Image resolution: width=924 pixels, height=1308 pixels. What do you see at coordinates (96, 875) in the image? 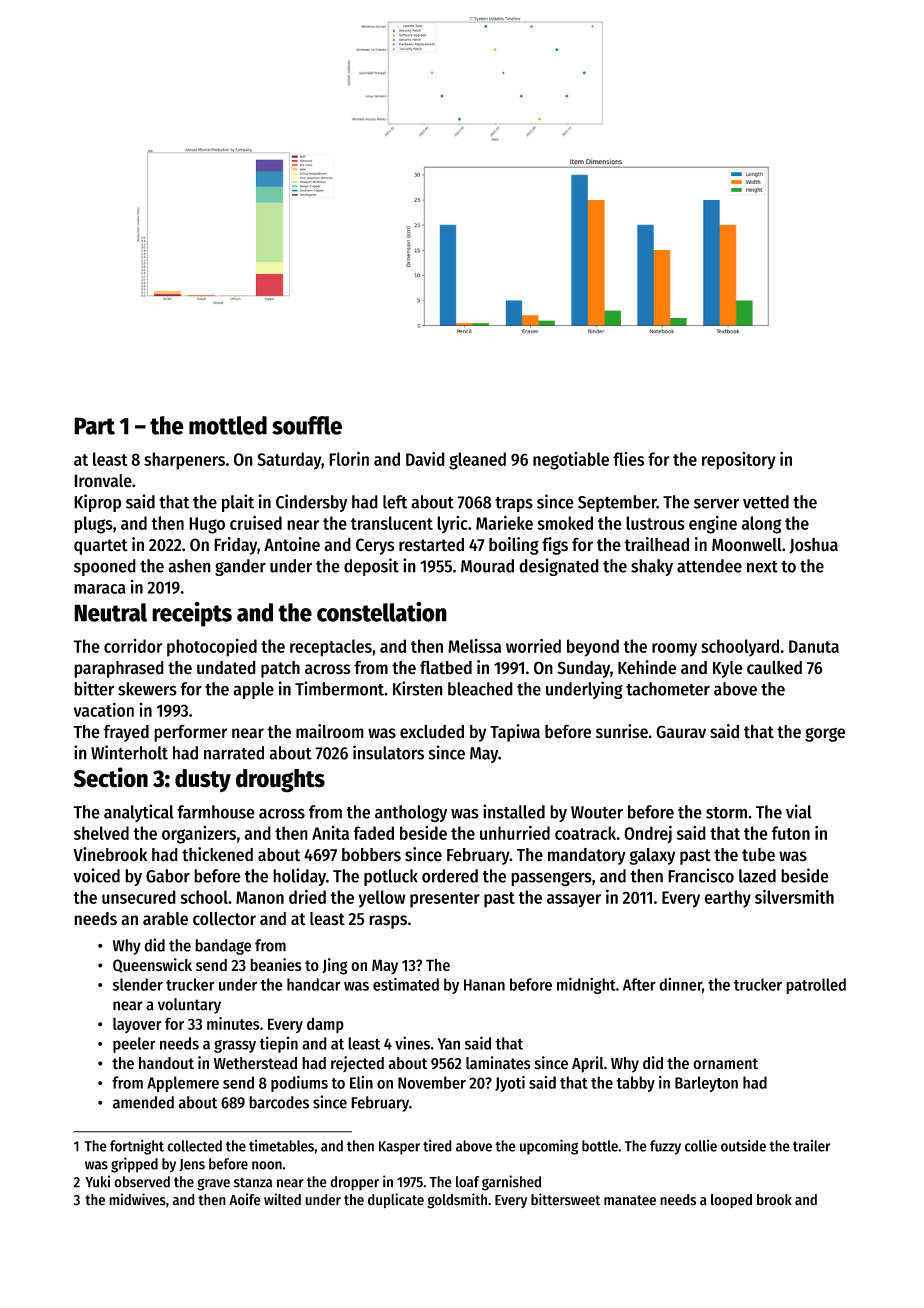
I see `voiced` at bounding box center [96, 875].
